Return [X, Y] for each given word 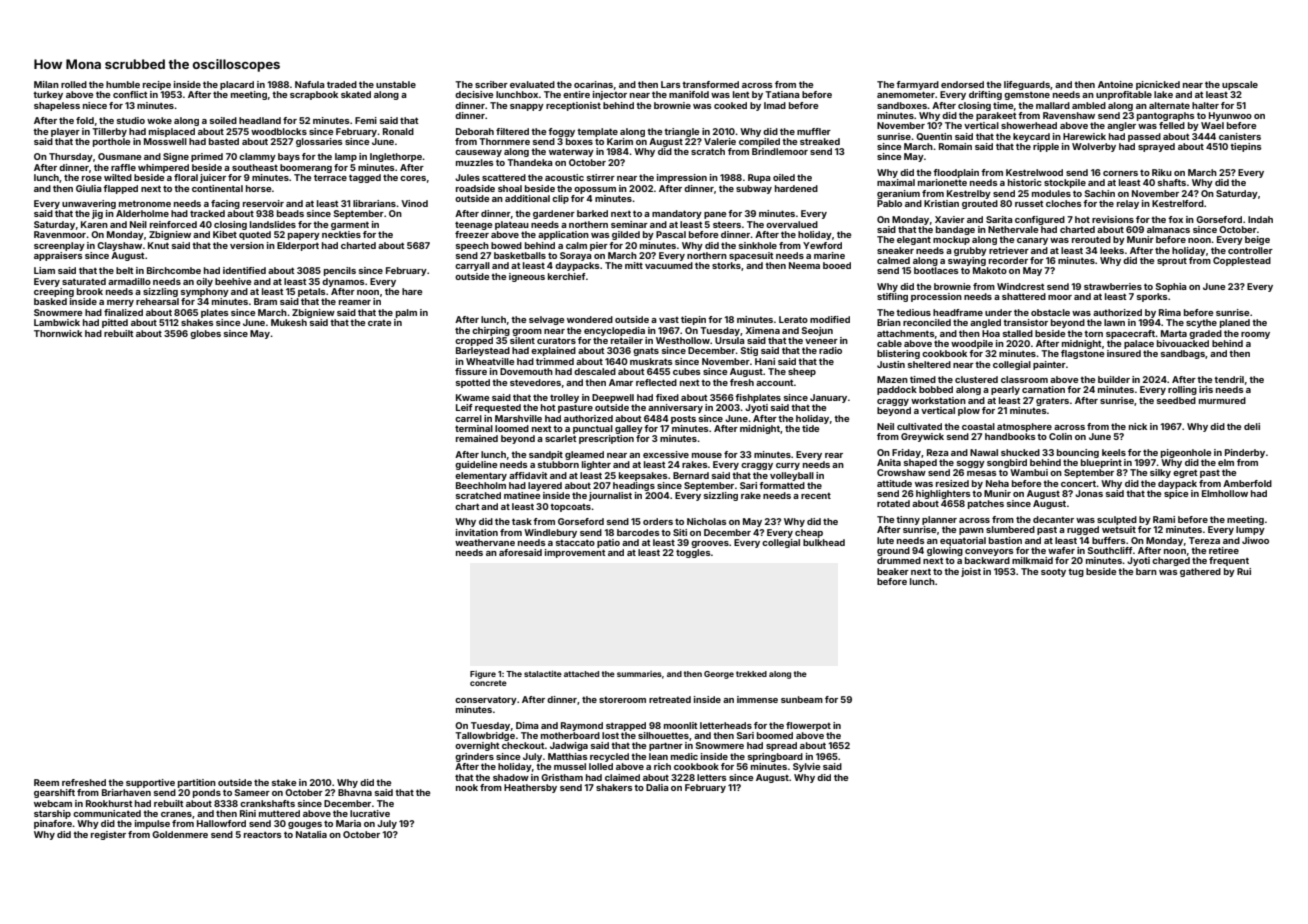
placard [237, 85]
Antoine [1115, 84]
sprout [1172, 261]
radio [830, 350]
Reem [46, 782]
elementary [481, 476]
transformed [710, 84]
